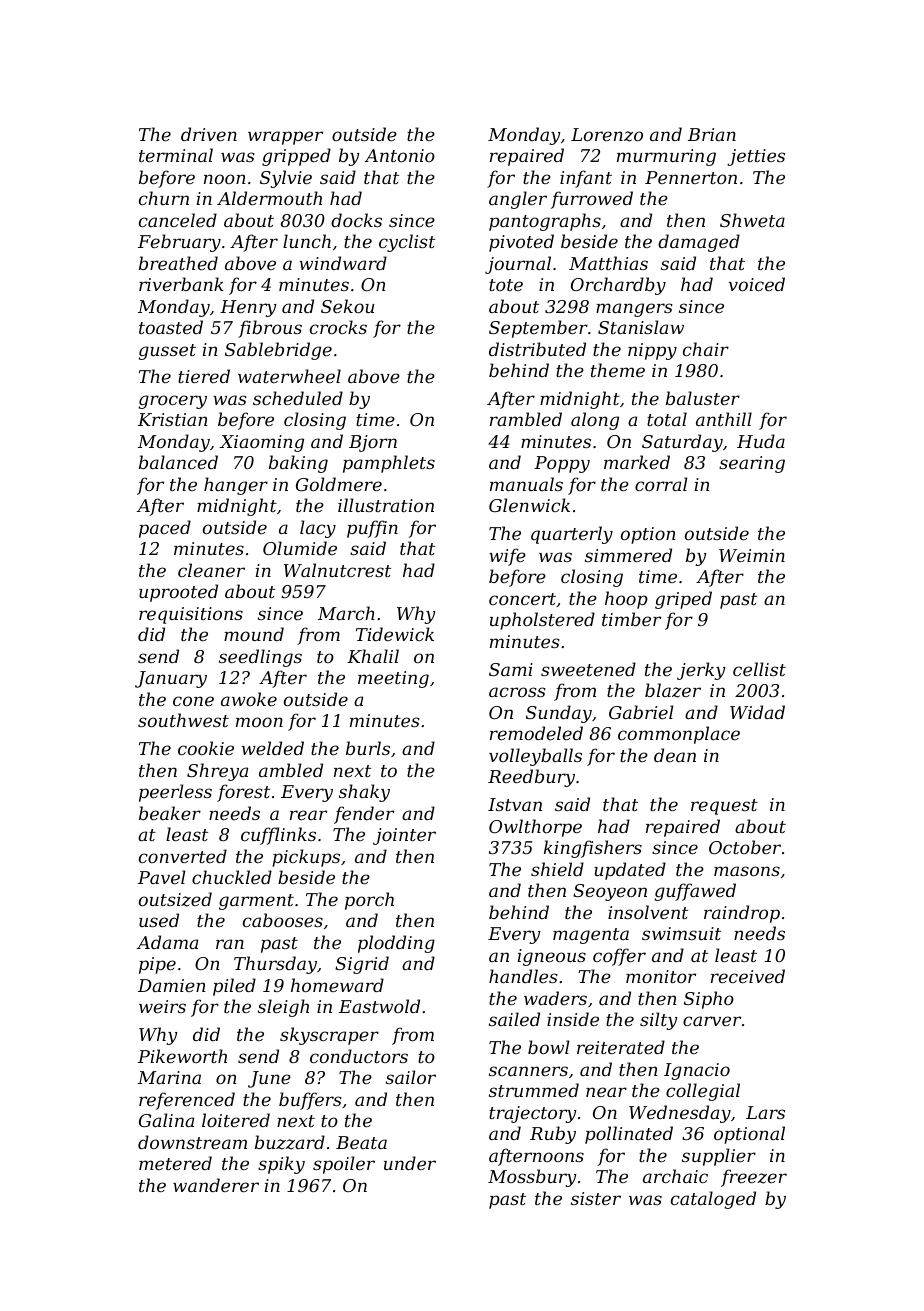 The width and height of the document is (924, 1311). I want to click on Eastwold, so click(379, 1006).
